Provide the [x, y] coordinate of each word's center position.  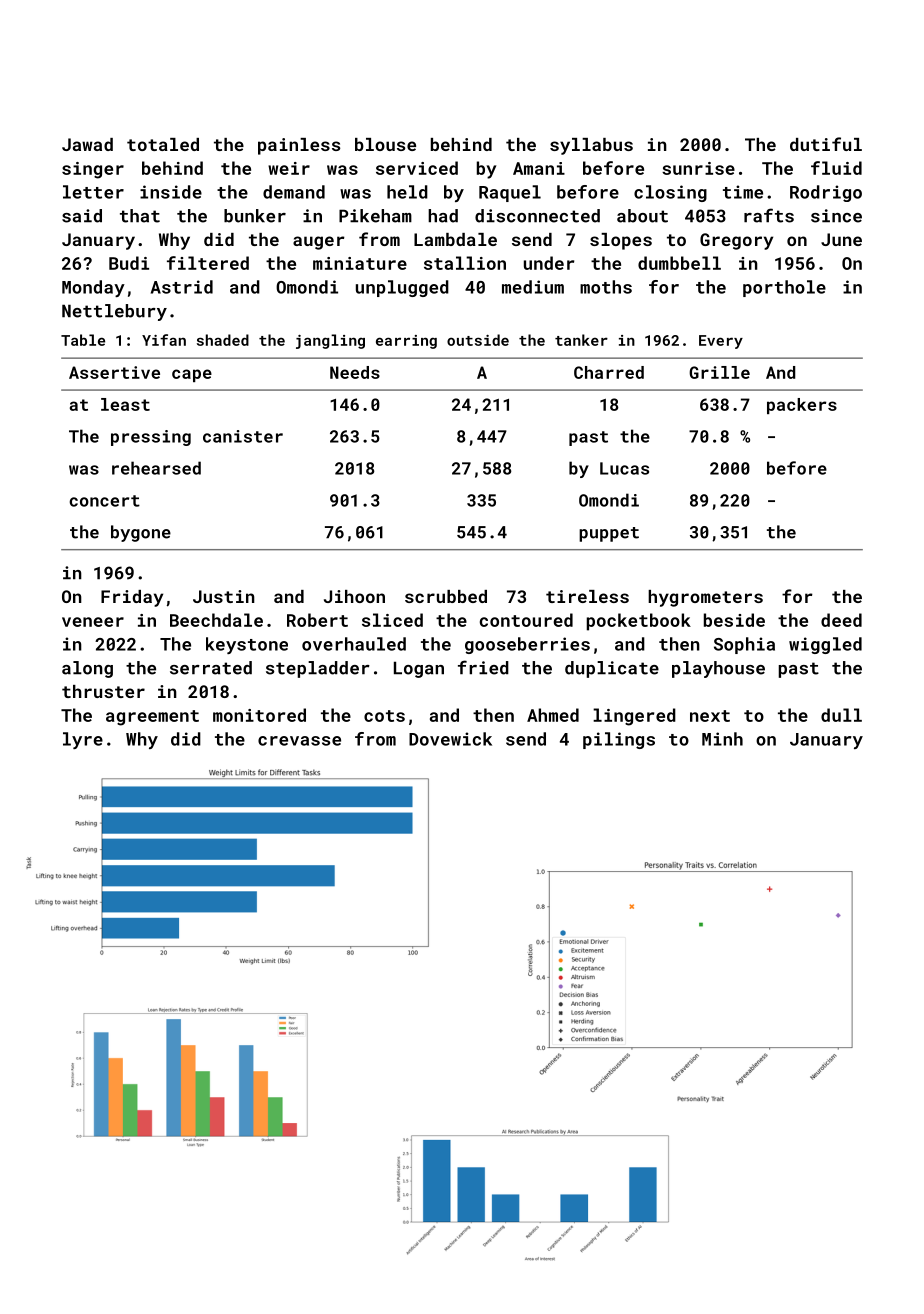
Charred [609, 372]
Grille [719, 372]
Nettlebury [114, 312]
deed [841, 620]
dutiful [826, 144]
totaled [163, 144]
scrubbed [446, 596]
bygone [141, 533]
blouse [385, 144]
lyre [83, 740]
